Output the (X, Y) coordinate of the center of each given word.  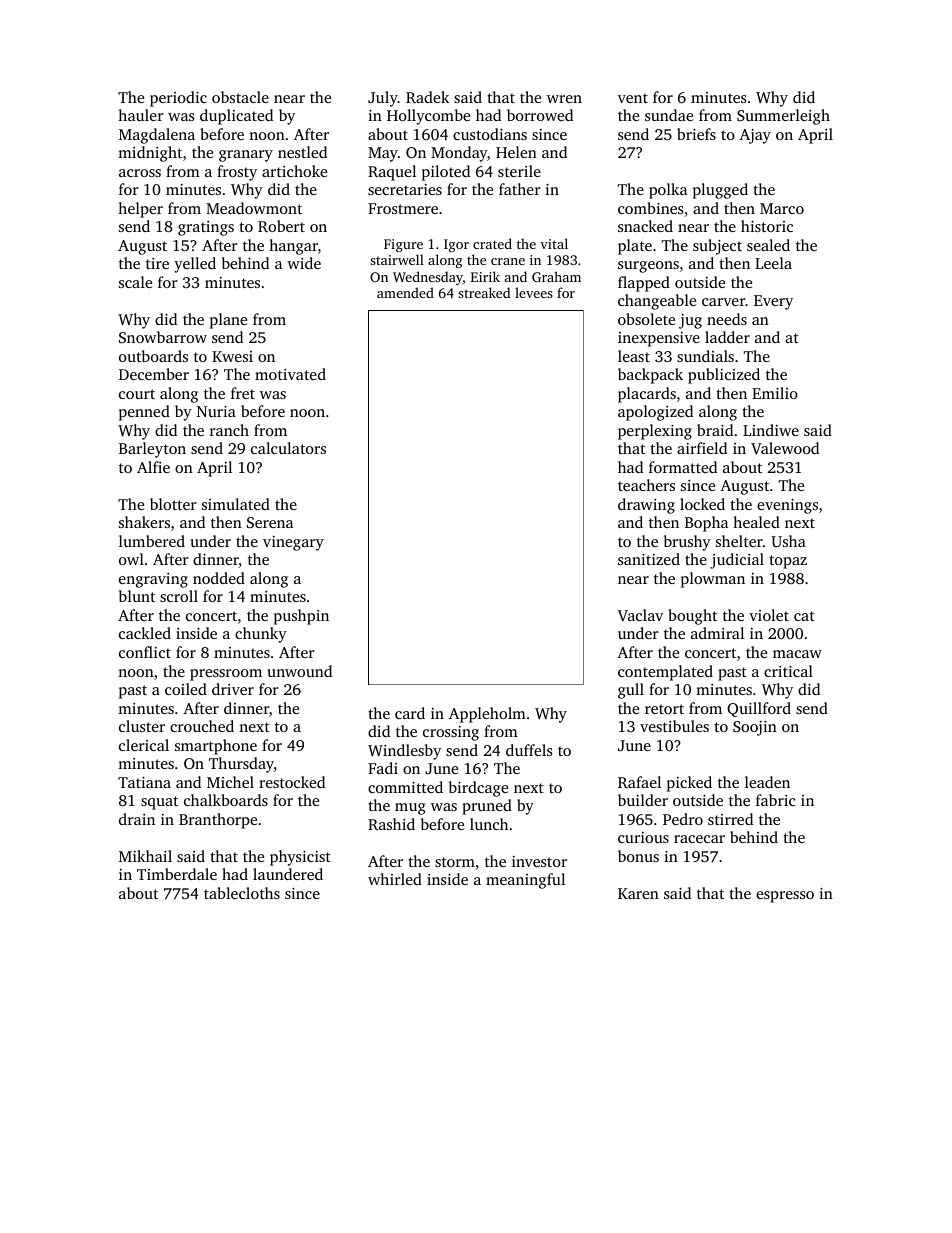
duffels (529, 750)
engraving (153, 580)
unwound (299, 671)
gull (631, 691)
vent (633, 98)
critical (788, 671)
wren (564, 99)
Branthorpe (218, 821)
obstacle (240, 97)
